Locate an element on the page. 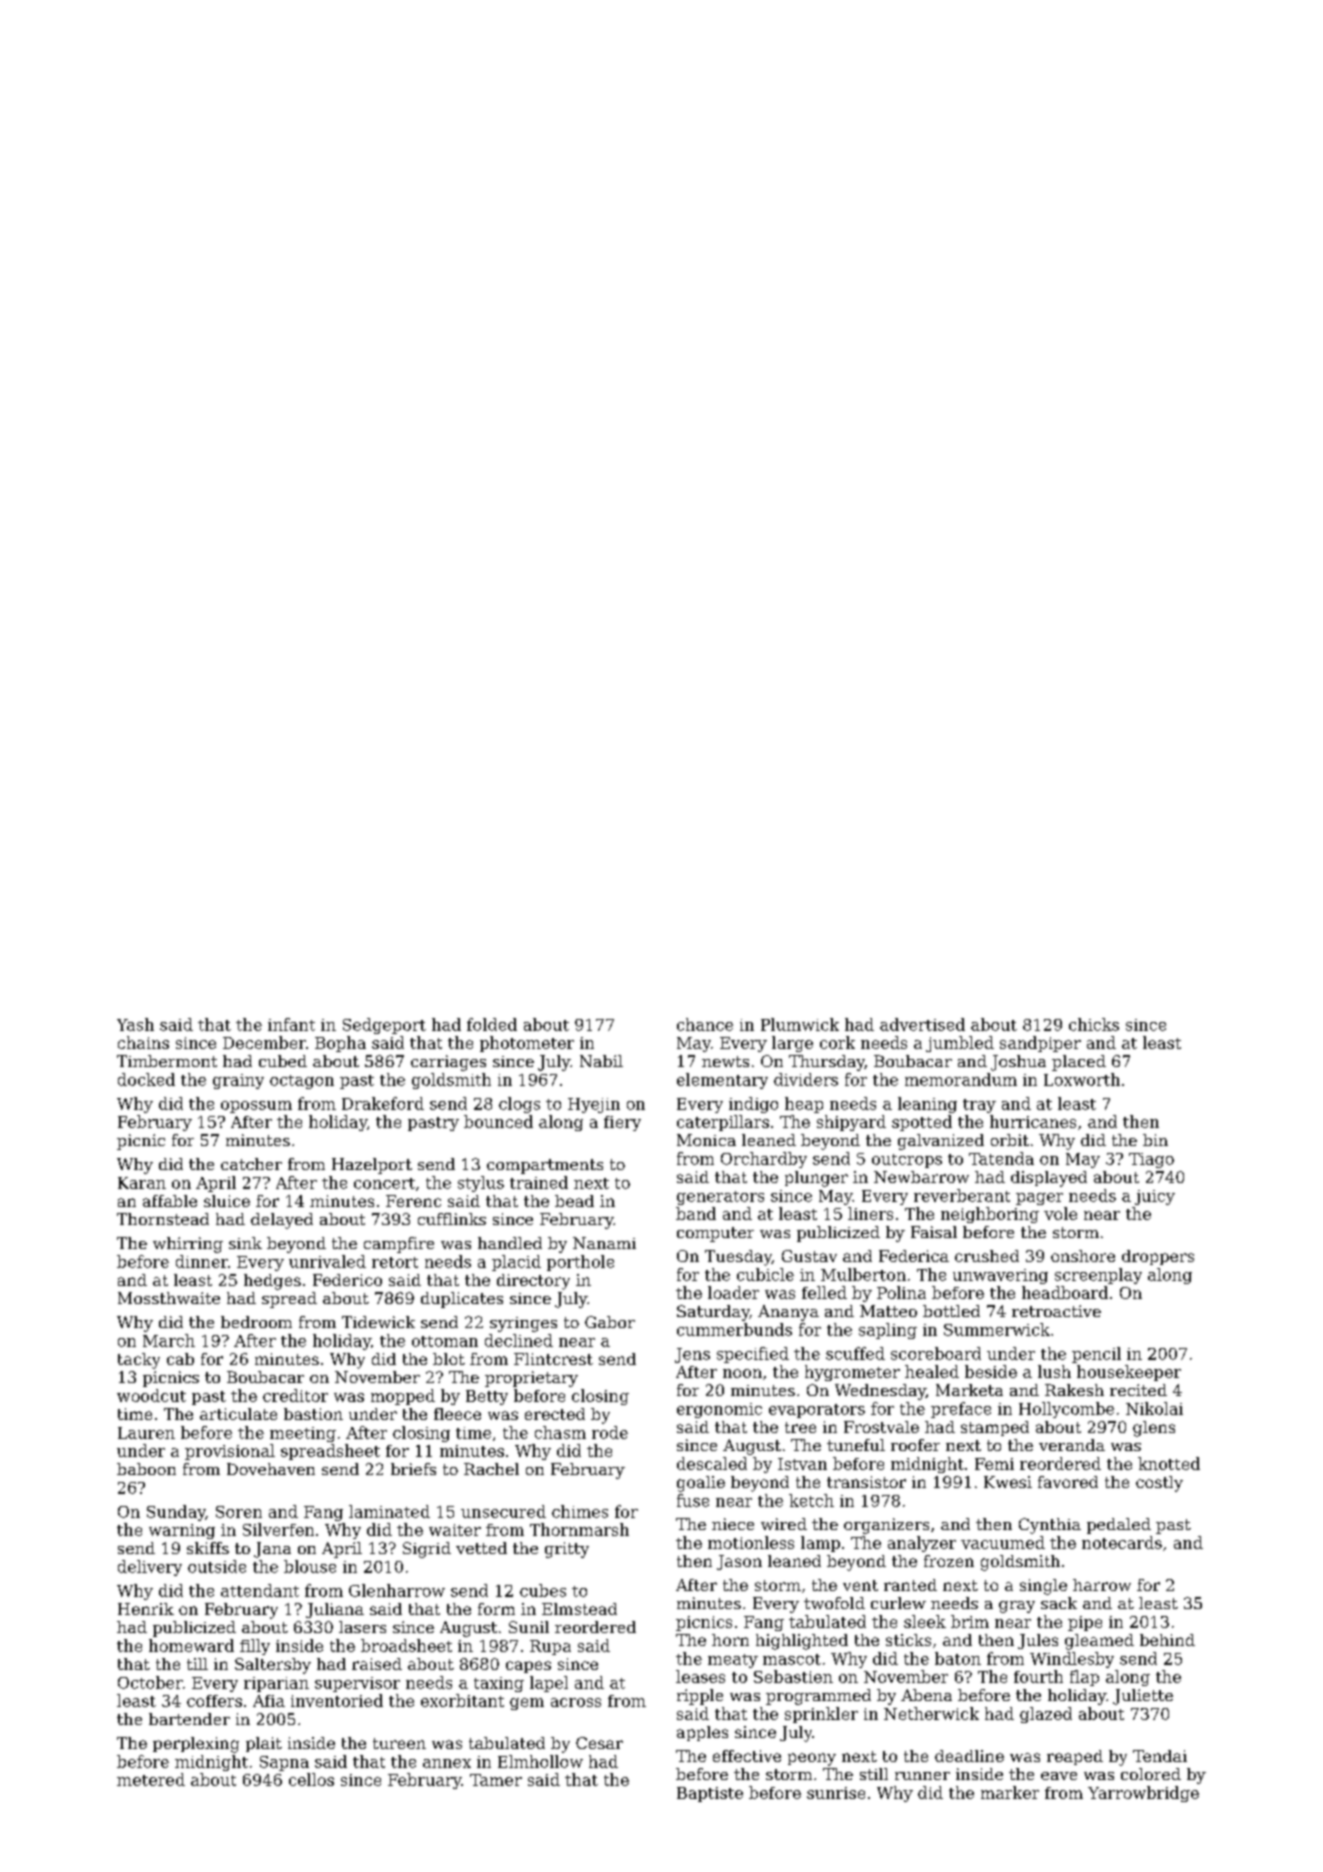 The image size is (1323, 1872). Hazelport is located at coordinates (372, 1166).
